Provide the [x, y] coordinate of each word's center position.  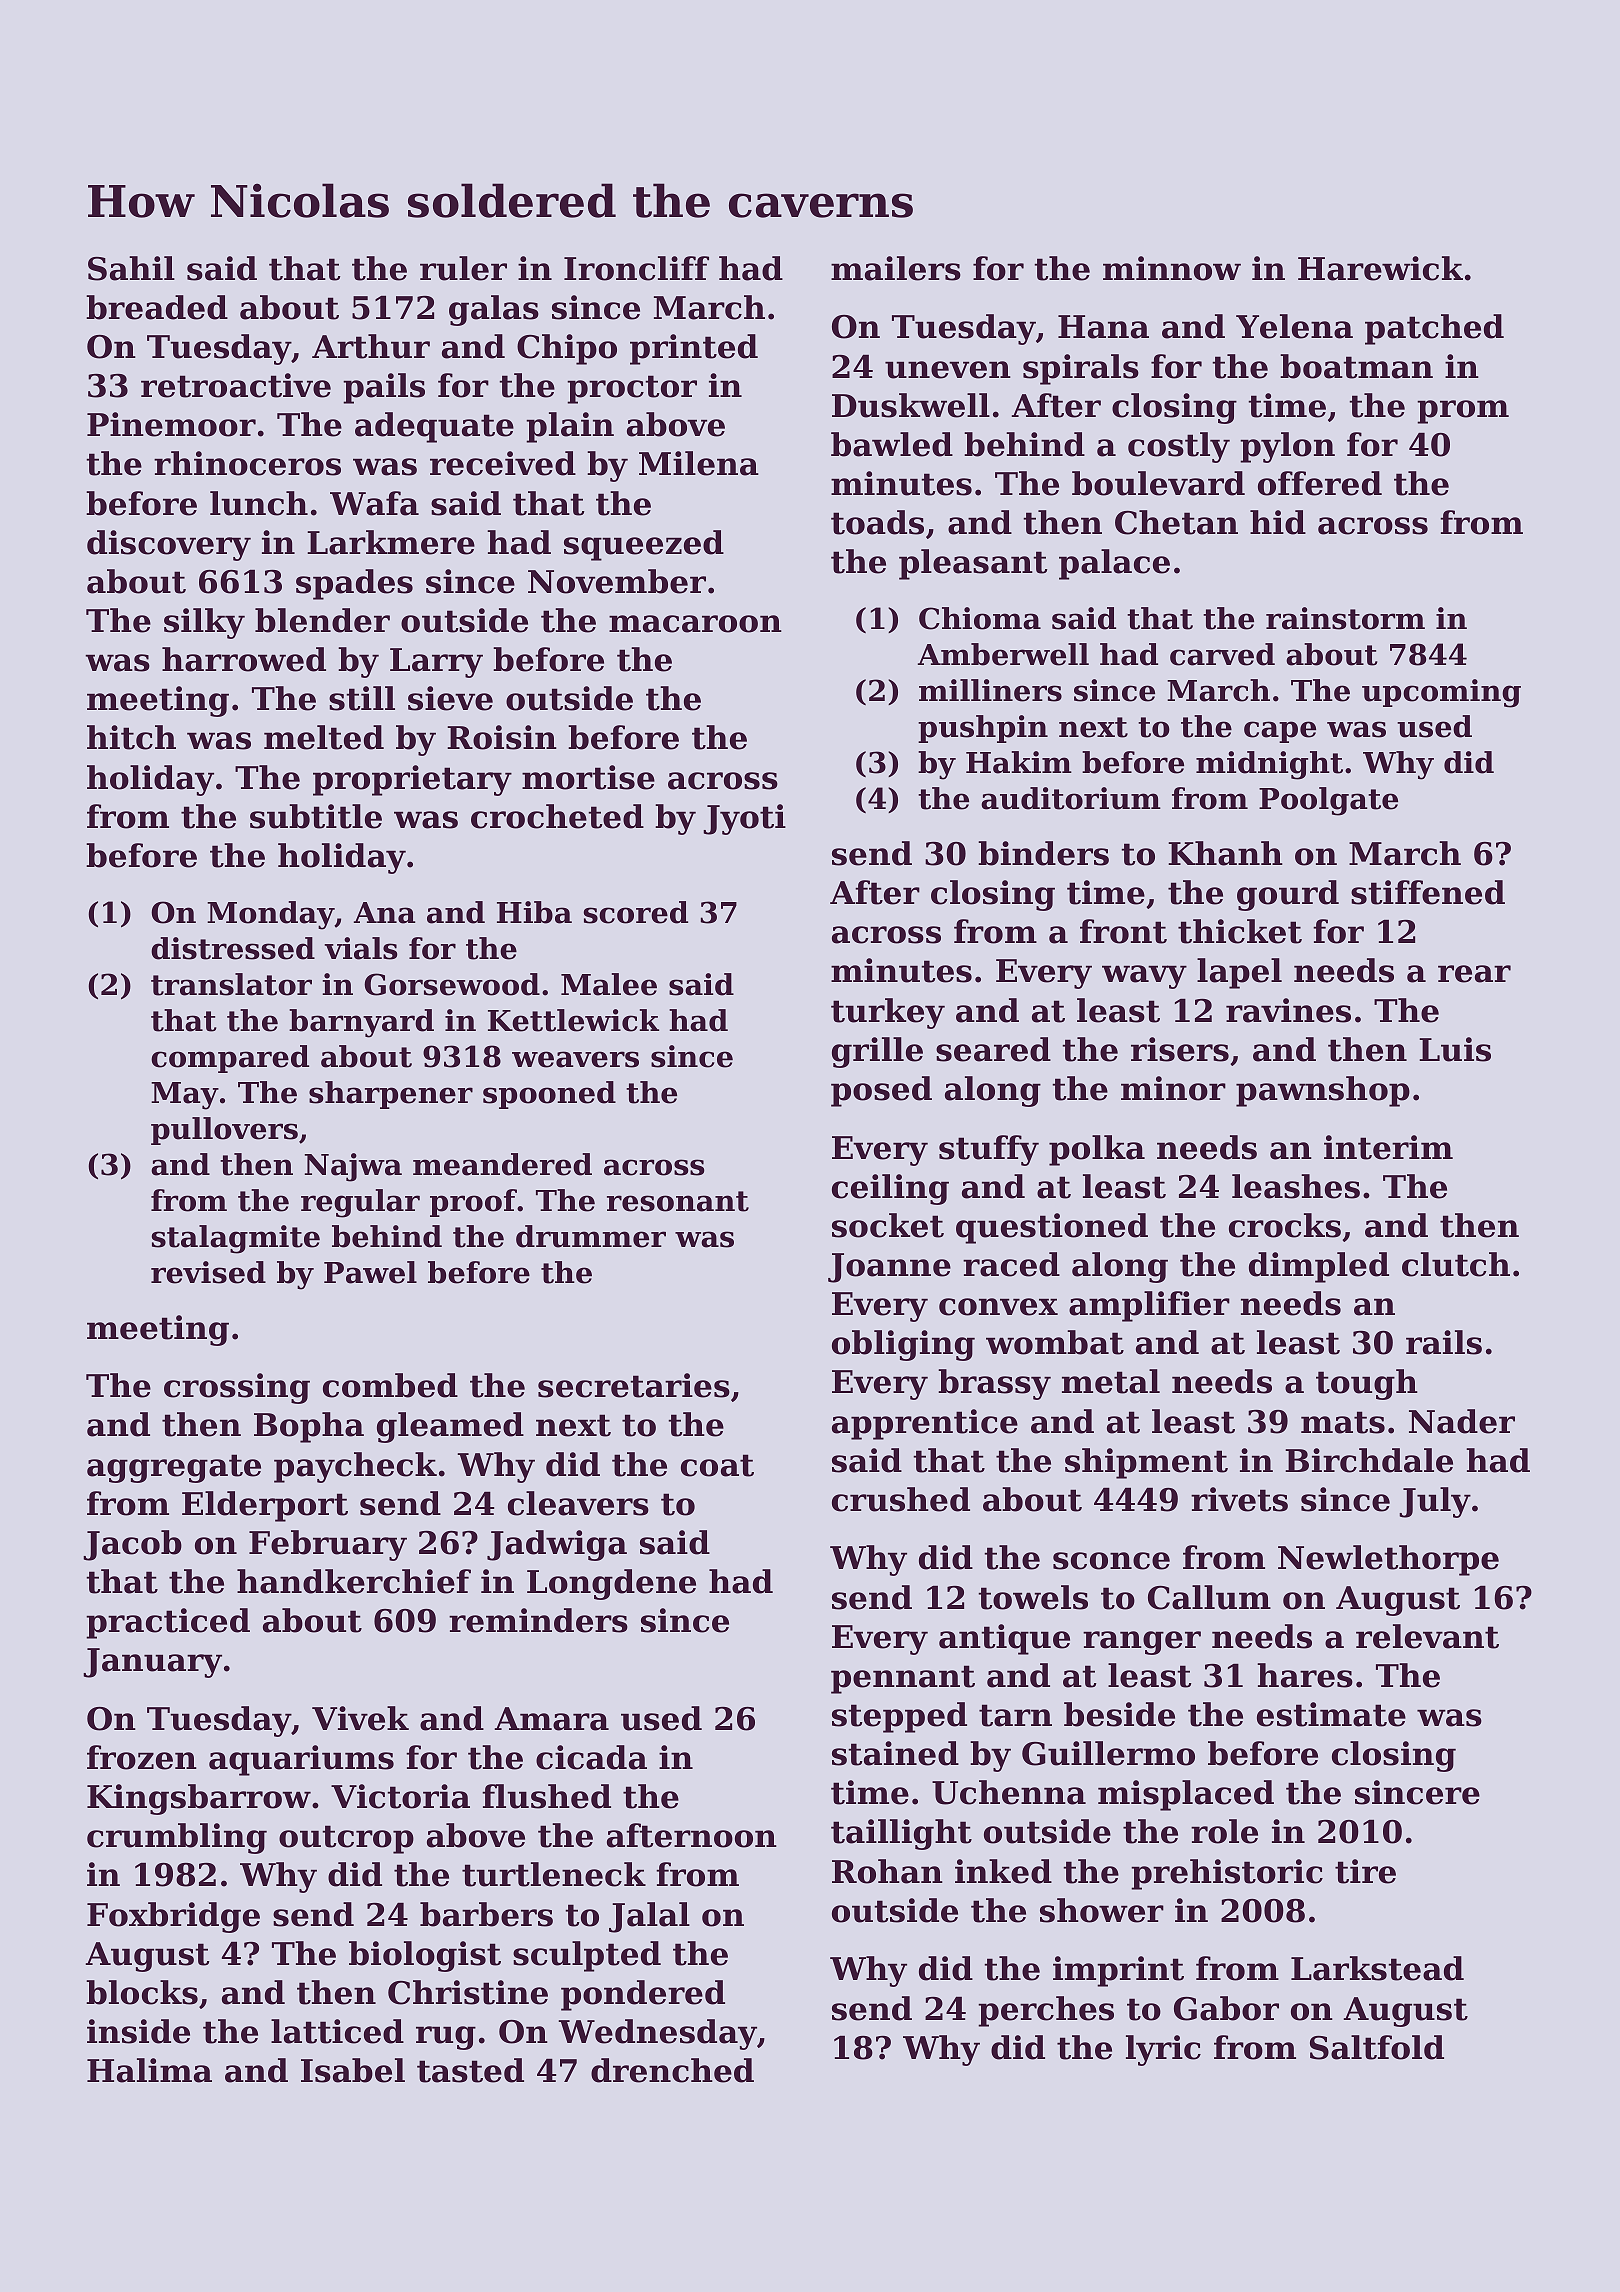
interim [1388, 1147]
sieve [450, 698]
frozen [142, 1757]
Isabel [353, 2070]
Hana [1103, 327]
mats [1343, 1422]
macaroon [695, 624]
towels [1033, 1597]
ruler [463, 268]
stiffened [1428, 892]
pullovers [224, 1131]
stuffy [989, 1150]
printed [694, 349]
